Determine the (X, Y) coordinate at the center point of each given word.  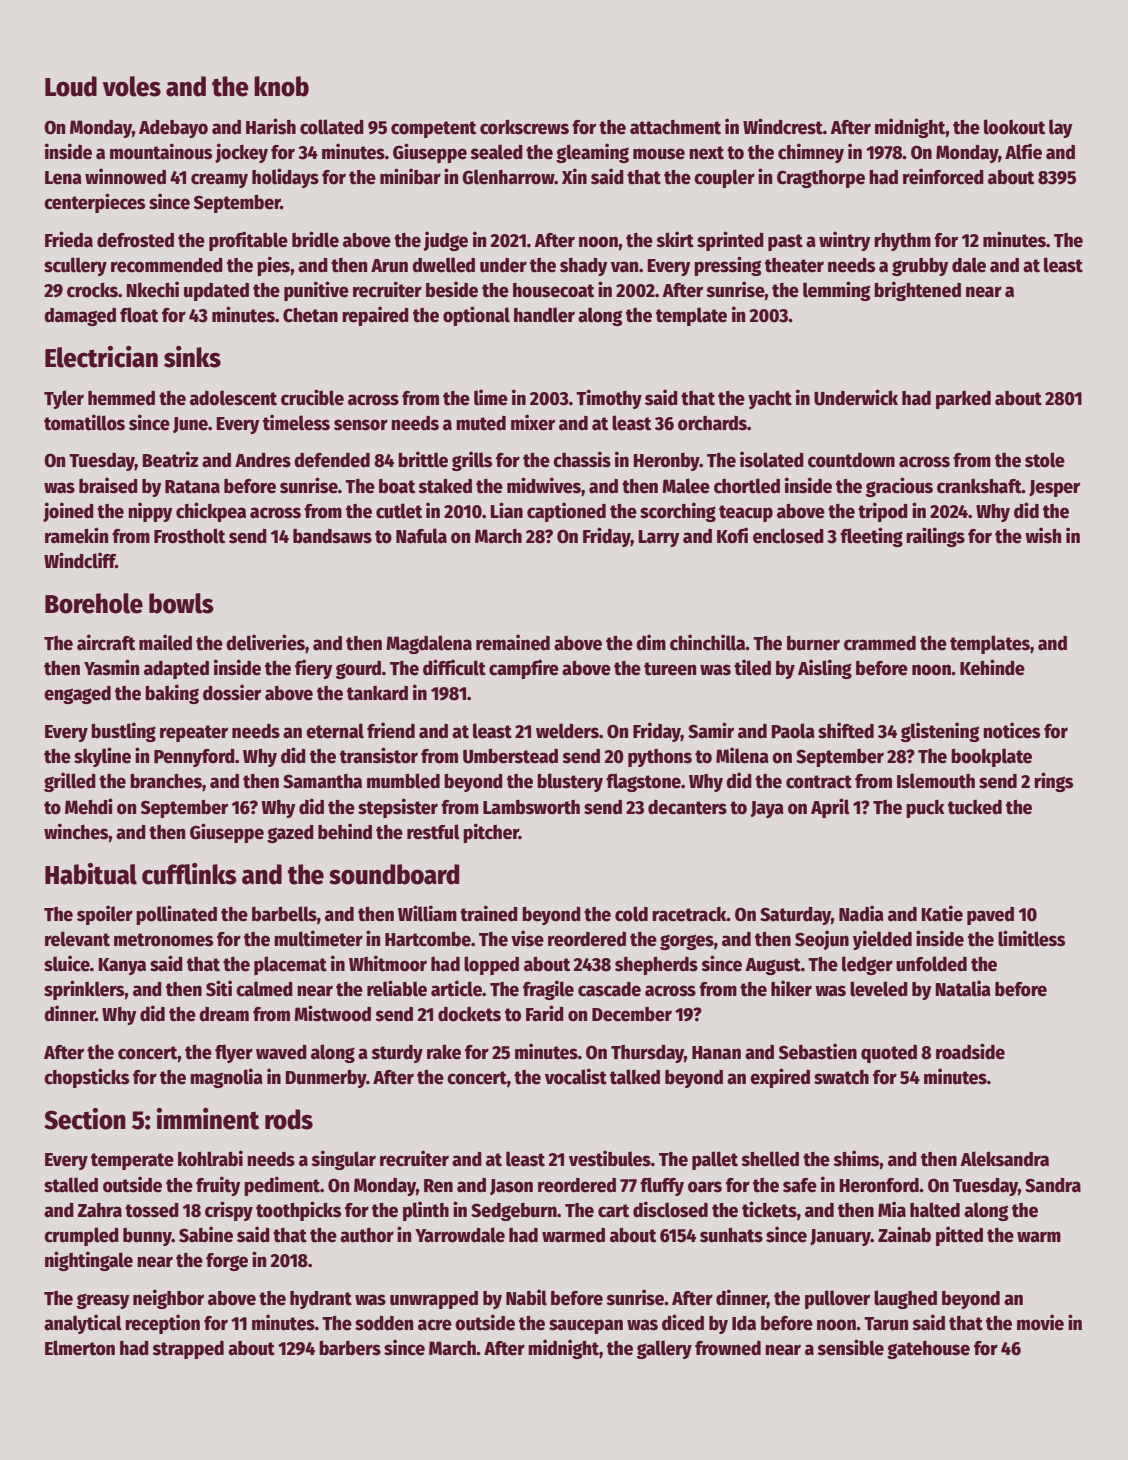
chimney (811, 153)
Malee (686, 486)
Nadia (861, 913)
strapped (188, 1350)
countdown (851, 460)
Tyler (64, 399)
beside (452, 289)
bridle (315, 239)
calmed (264, 989)
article (456, 988)
